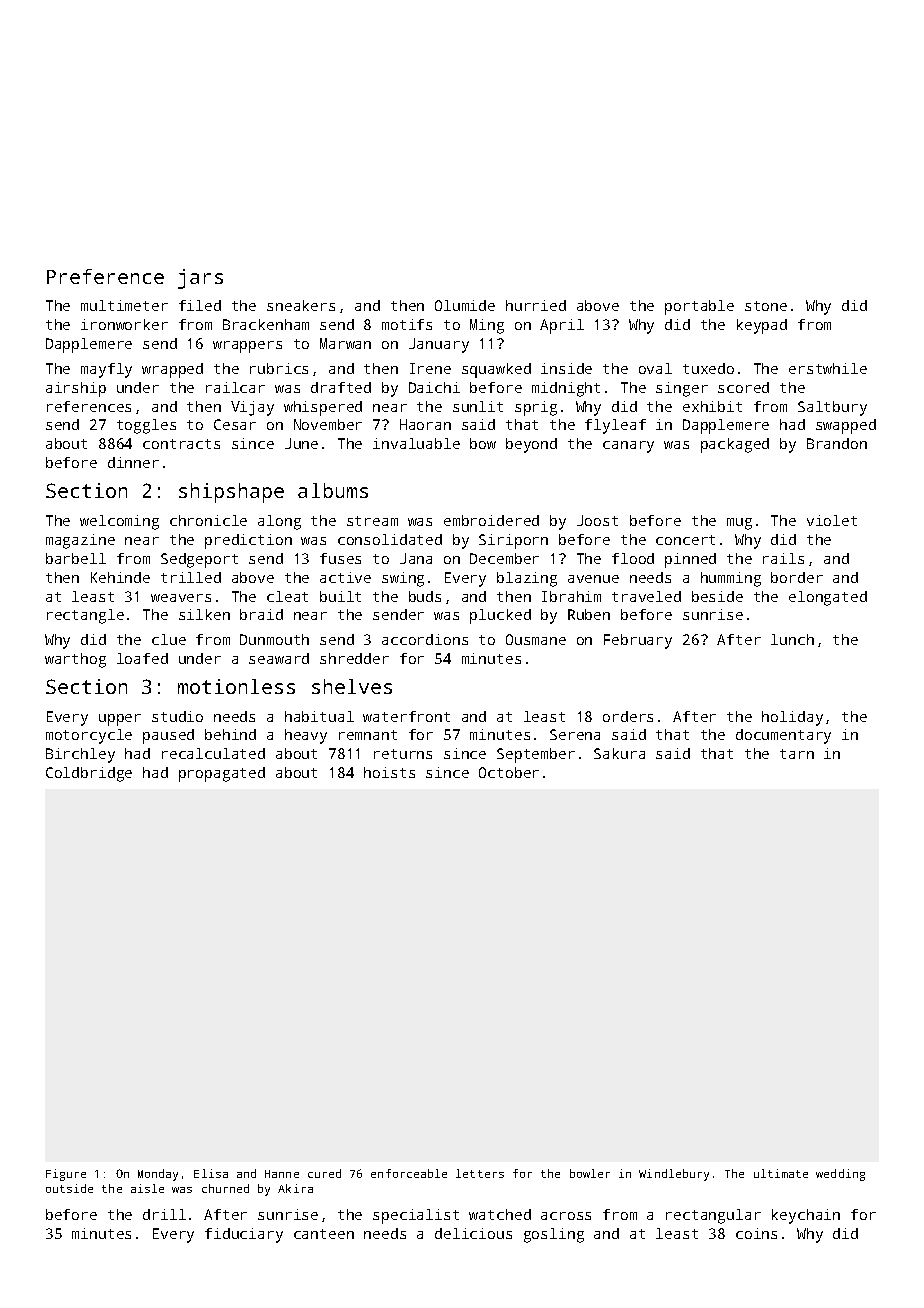  I want to click on Ousmane, so click(536, 639).
